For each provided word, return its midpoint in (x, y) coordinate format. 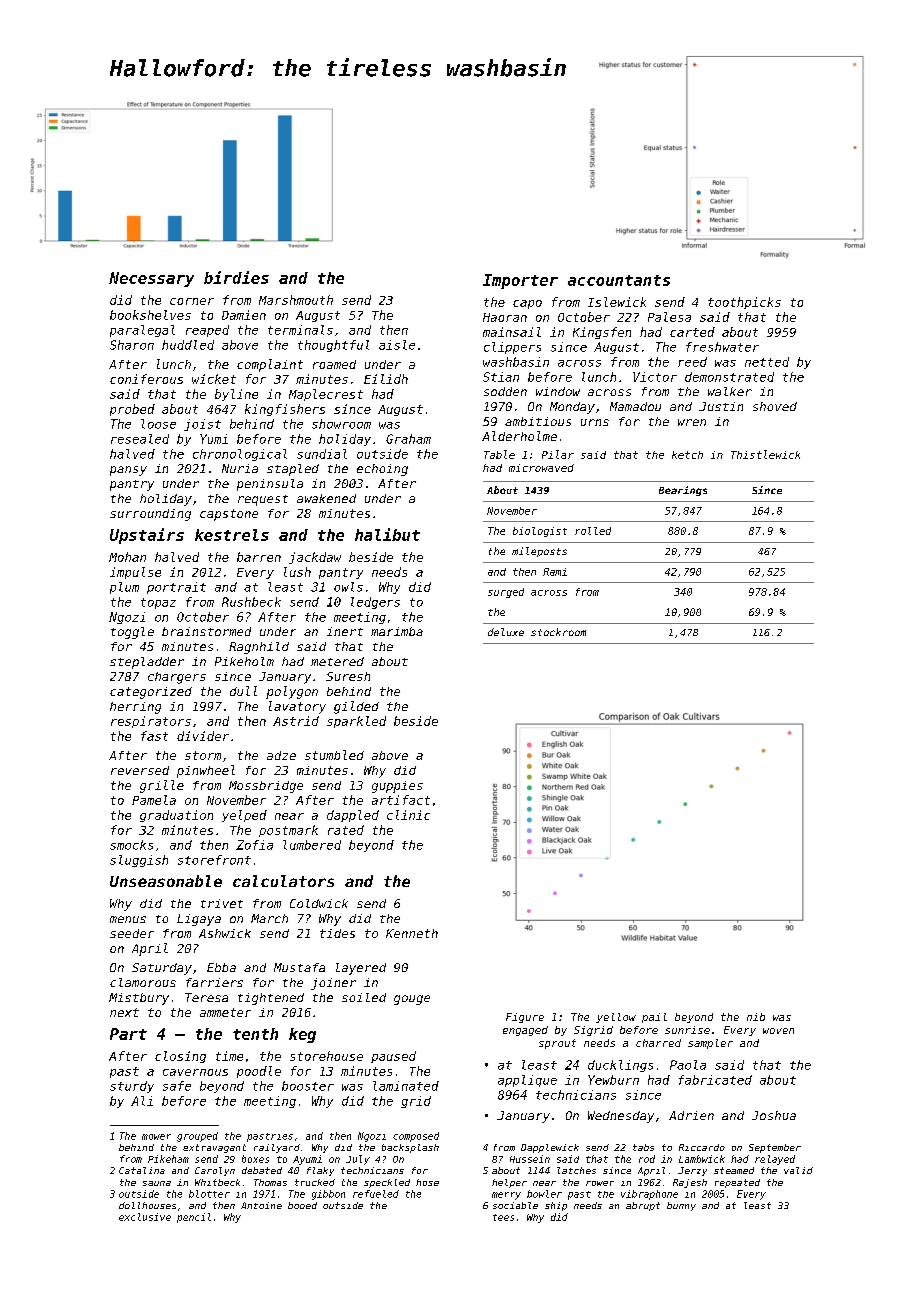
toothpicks (744, 303)
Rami (555, 572)
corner (192, 301)
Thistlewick (765, 454)
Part (128, 1034)
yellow (616, 1018)
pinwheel (206, 771)
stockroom (558, 632)
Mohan (127, 557)
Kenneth (412, 933)
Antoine (261, 1205)
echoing (382, 470)
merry (506, 1196)
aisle (397, 345)
